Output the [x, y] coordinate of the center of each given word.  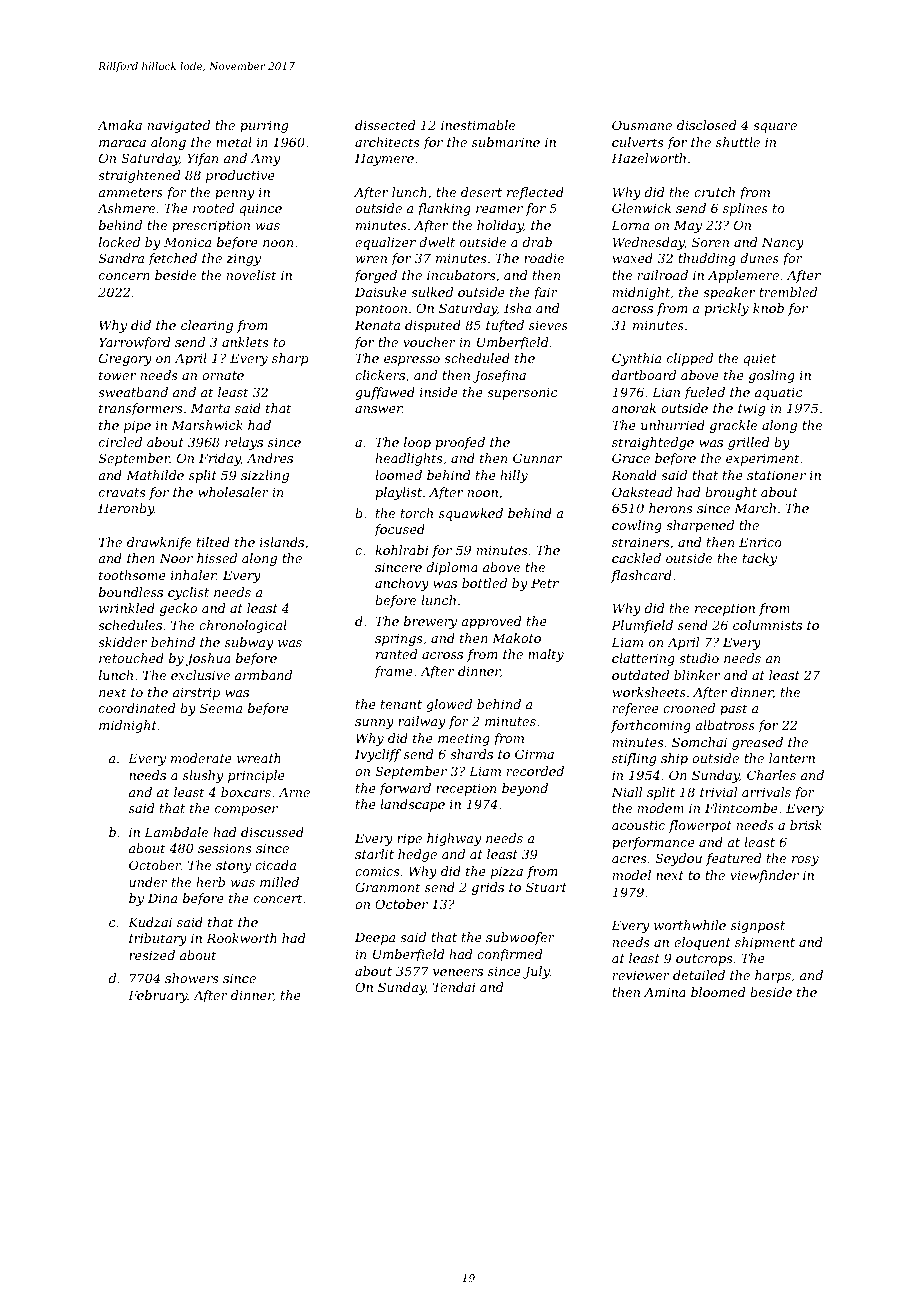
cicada [275, 865]
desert [481, 192]
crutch [714, 192]
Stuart [546, 887]
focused [399, 530]
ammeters [130, 192]
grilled [749, 443]
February [158, 996]
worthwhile [690, 925]
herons [670, 508]
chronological [243, 626]
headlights [408, 459]
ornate [223, 375]
